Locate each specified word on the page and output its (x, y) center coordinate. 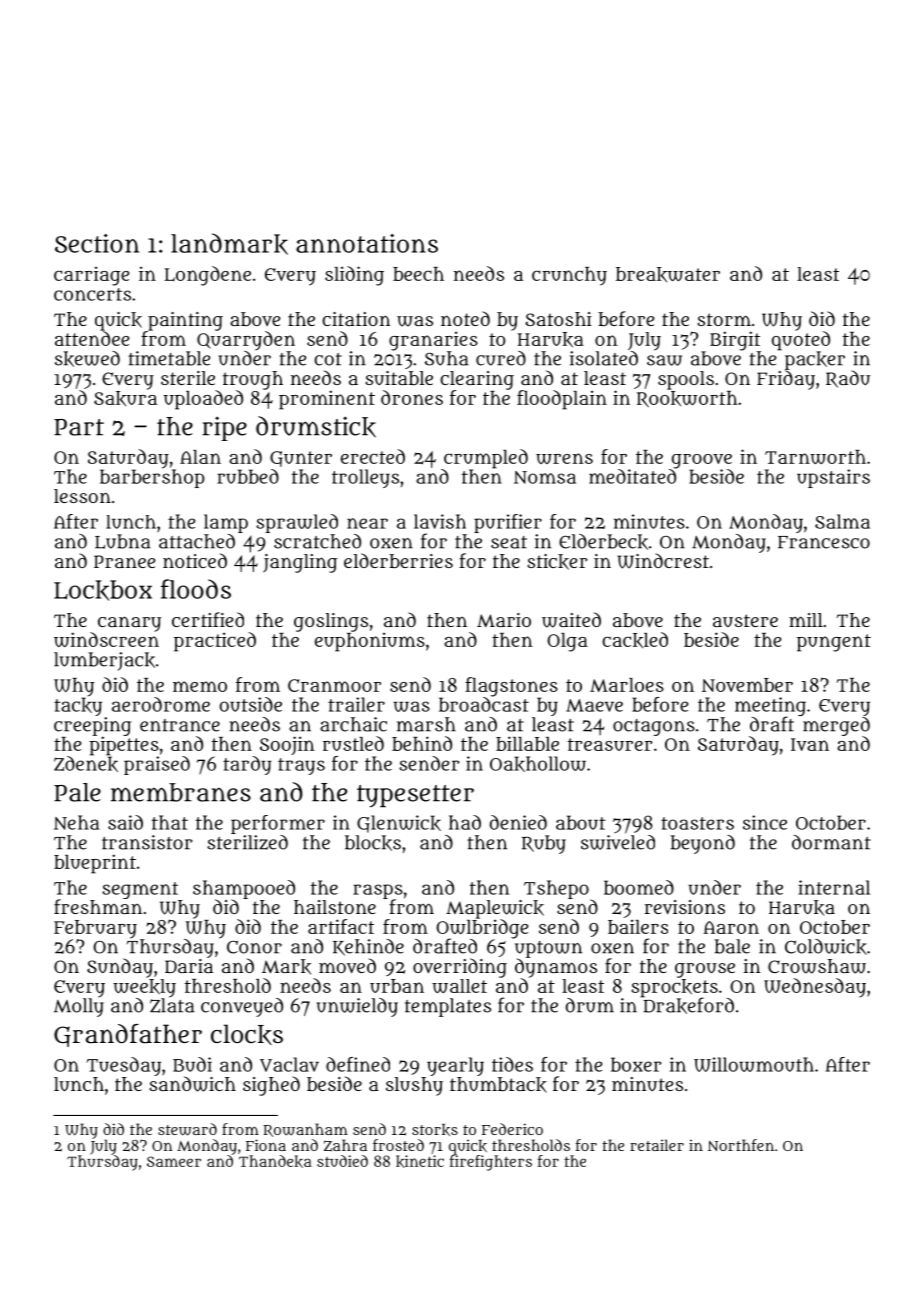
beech (418, 274)
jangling (300, 563)
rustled (353, 743)
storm (724, 319)
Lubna (122, 541)
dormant (831, 842)
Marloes (627, 685)
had (465, 822)
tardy (247, 765)
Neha (76, 822)
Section (97, 243)
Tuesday (124, 1066)
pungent (834, 643)
